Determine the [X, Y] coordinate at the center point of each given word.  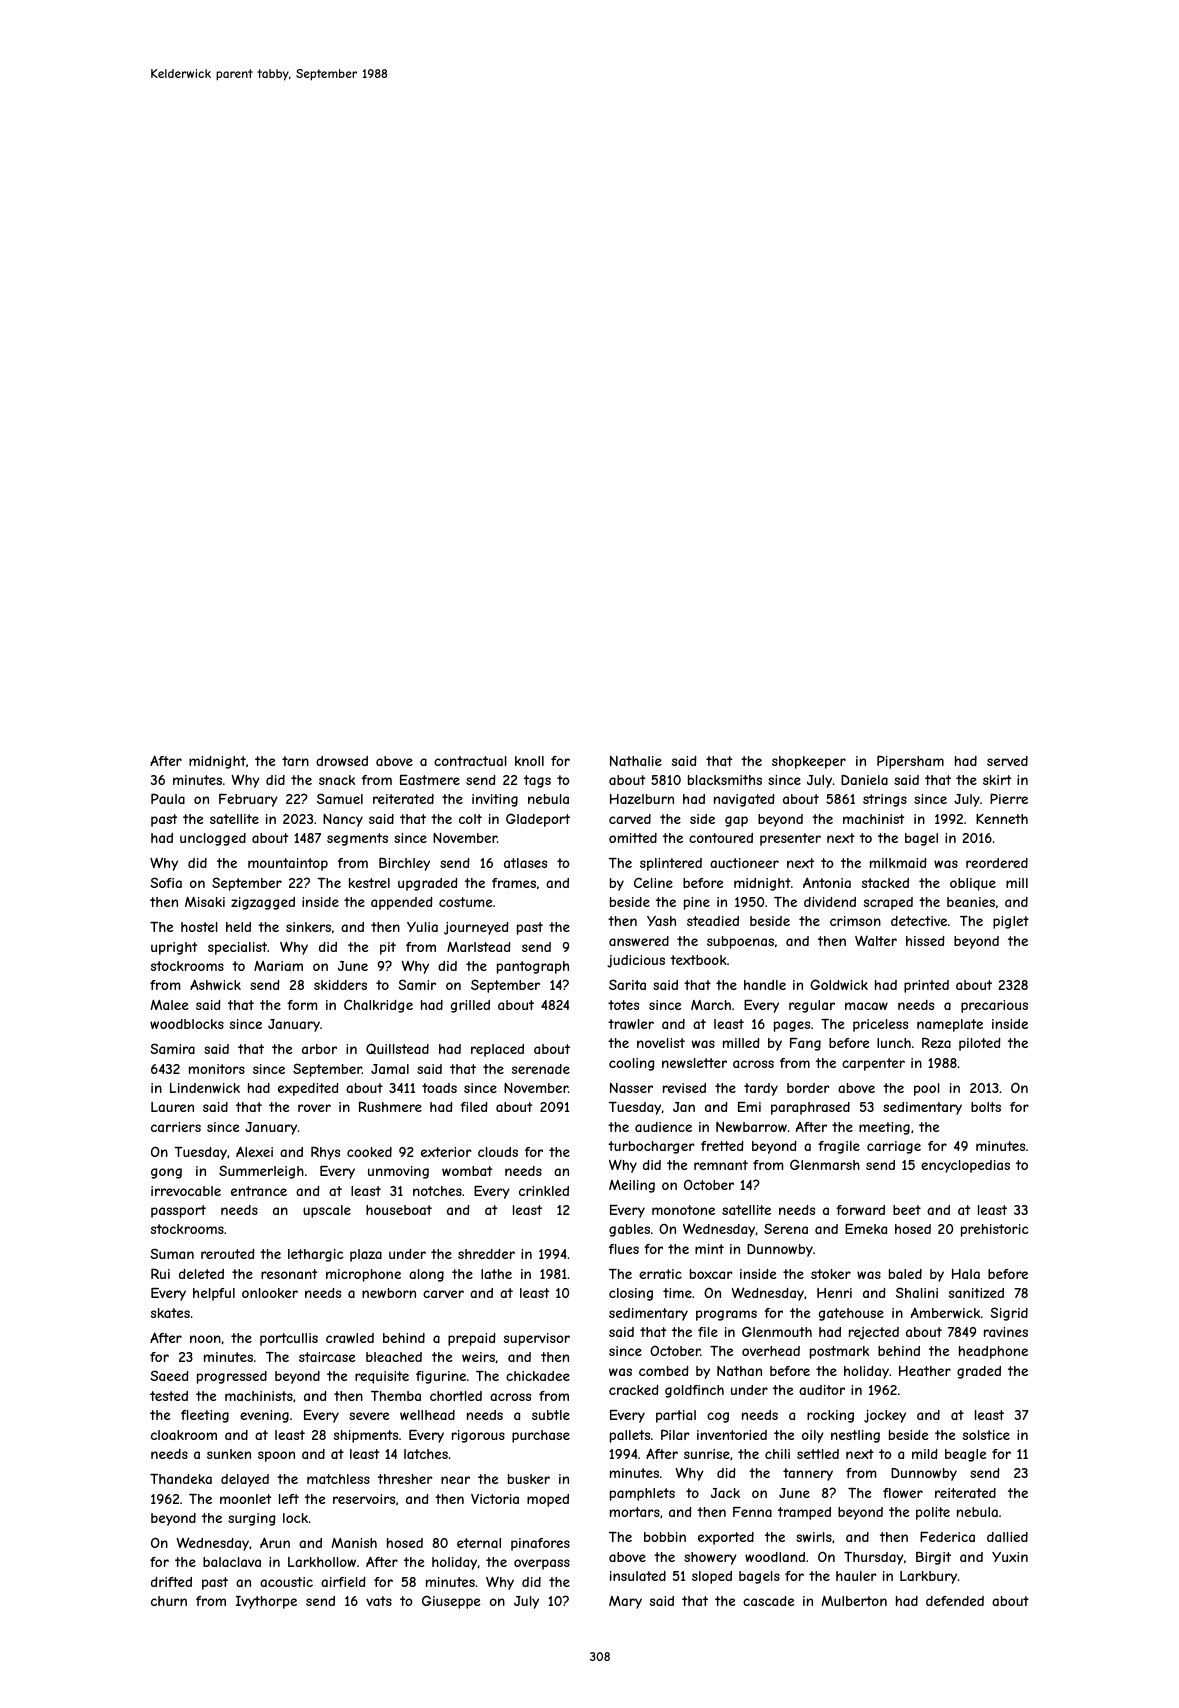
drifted [171, 1582]
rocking [830, 1416]
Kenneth [1002, 819]
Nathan [739, 1371]
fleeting [205, 1416]
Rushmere [390, 1106]
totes [623, 1005]
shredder [486, 1254]
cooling [632, 1064]
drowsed [342, 761]
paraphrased [810, 1108]
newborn [389, 1293]
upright [174, 948]
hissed [925, 941]
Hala [966, 1274]
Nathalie [636, 761]
